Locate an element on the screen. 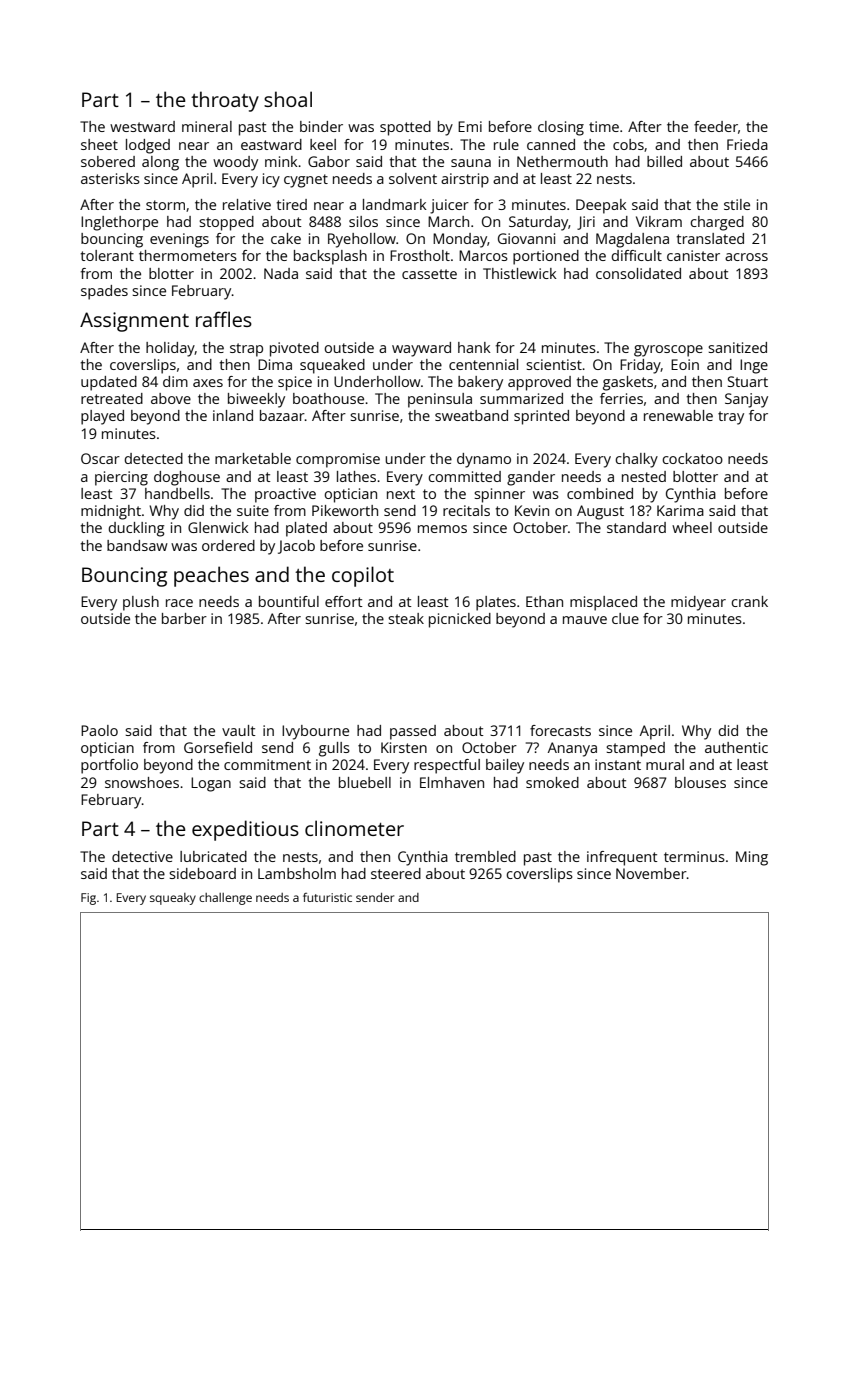  throaty is located at coordinates (225, 101).
